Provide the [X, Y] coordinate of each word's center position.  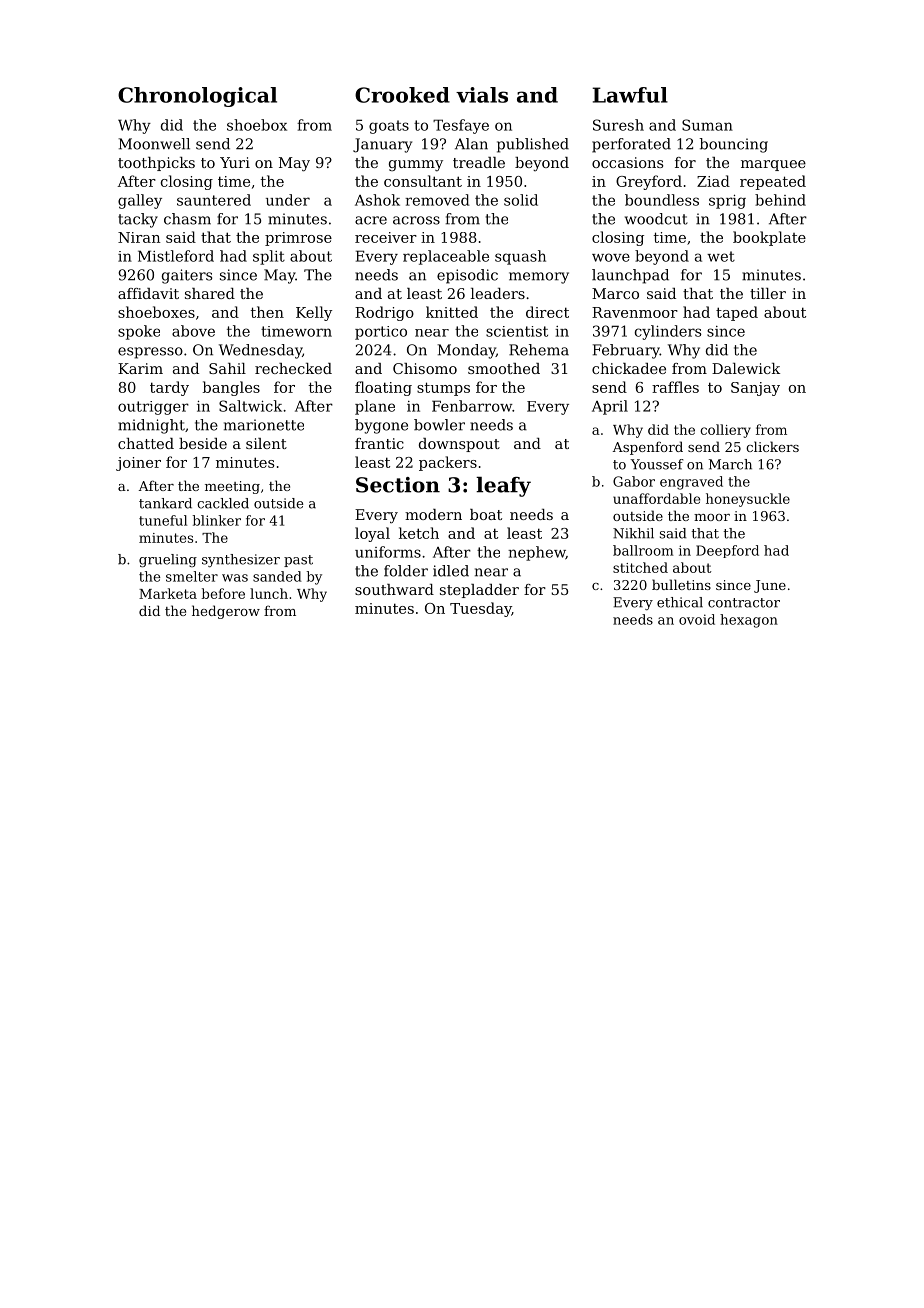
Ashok [377, 200]
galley [140, 201]
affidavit [148, 293]
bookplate [769, 238]
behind [780, 200]
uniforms [388, 552]
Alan [471, 144]
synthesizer [241, 560]
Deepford [727, 551]
